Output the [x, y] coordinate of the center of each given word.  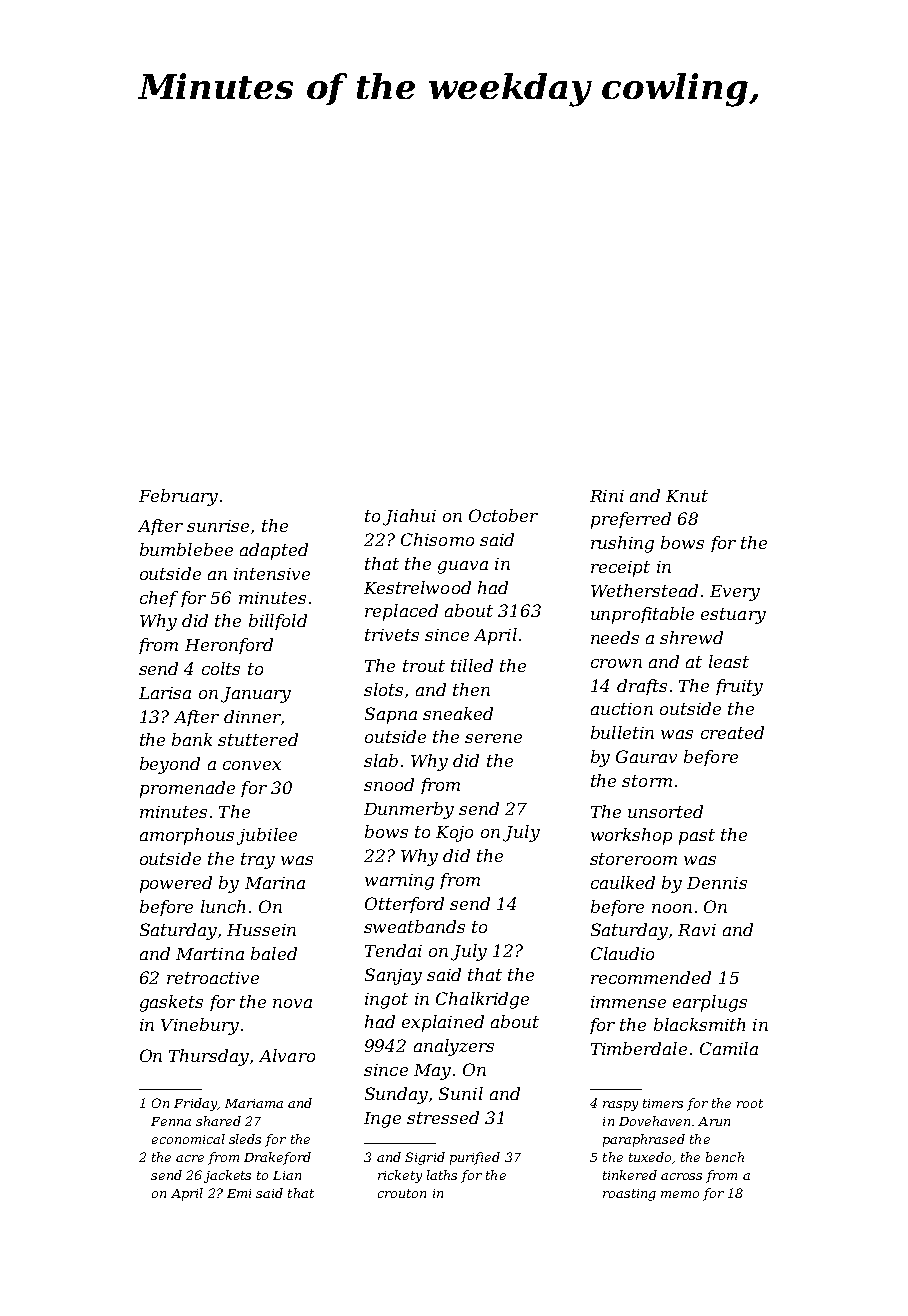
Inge [382, 1120]
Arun [714, 1121]
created [732, 732]
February [178, 497]
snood [389, 784]
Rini [607, 496]
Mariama [254, 1103]
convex [252, 765]
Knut [687, 496]
